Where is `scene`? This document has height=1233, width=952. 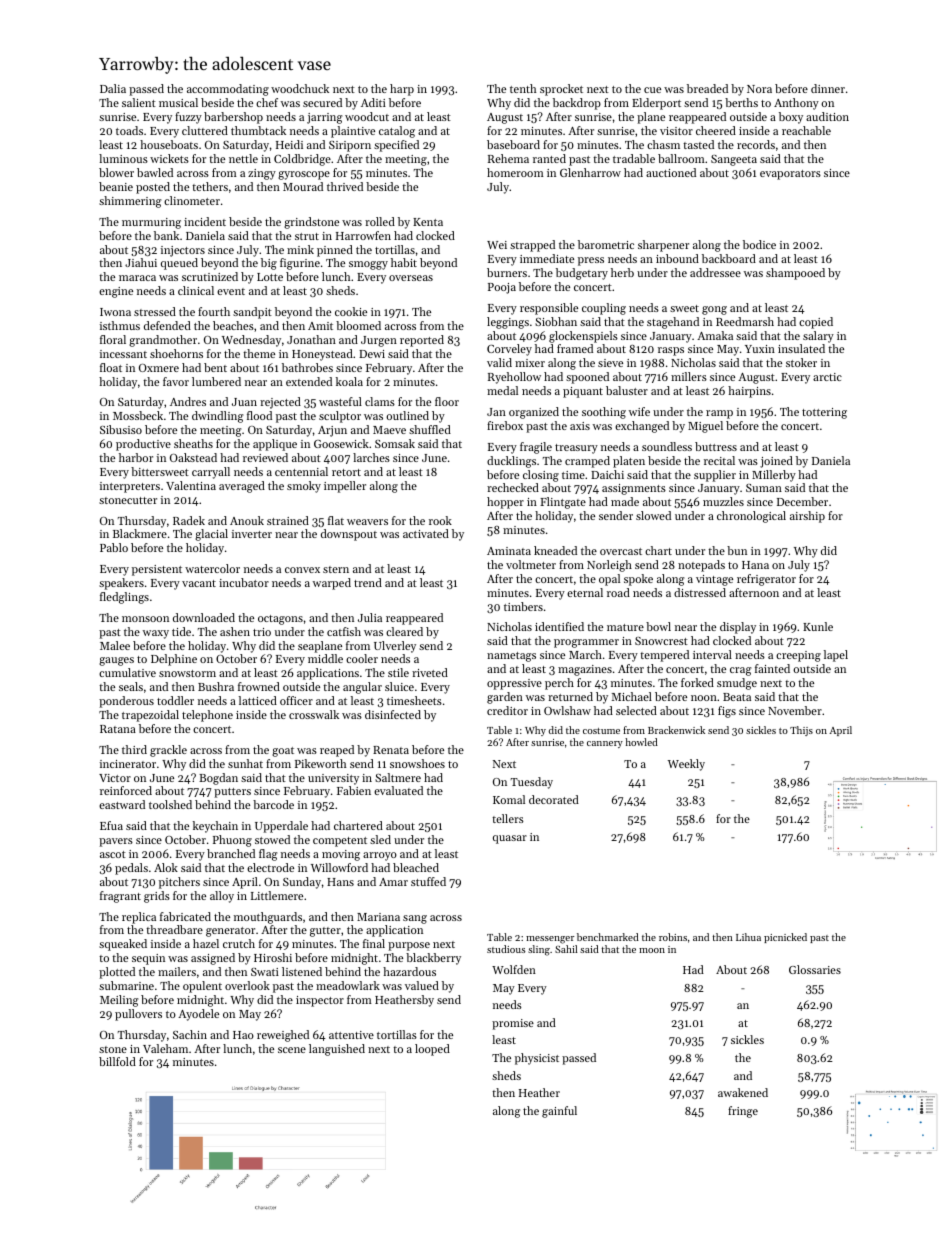 scene is located at coordinates (292, 1050).
